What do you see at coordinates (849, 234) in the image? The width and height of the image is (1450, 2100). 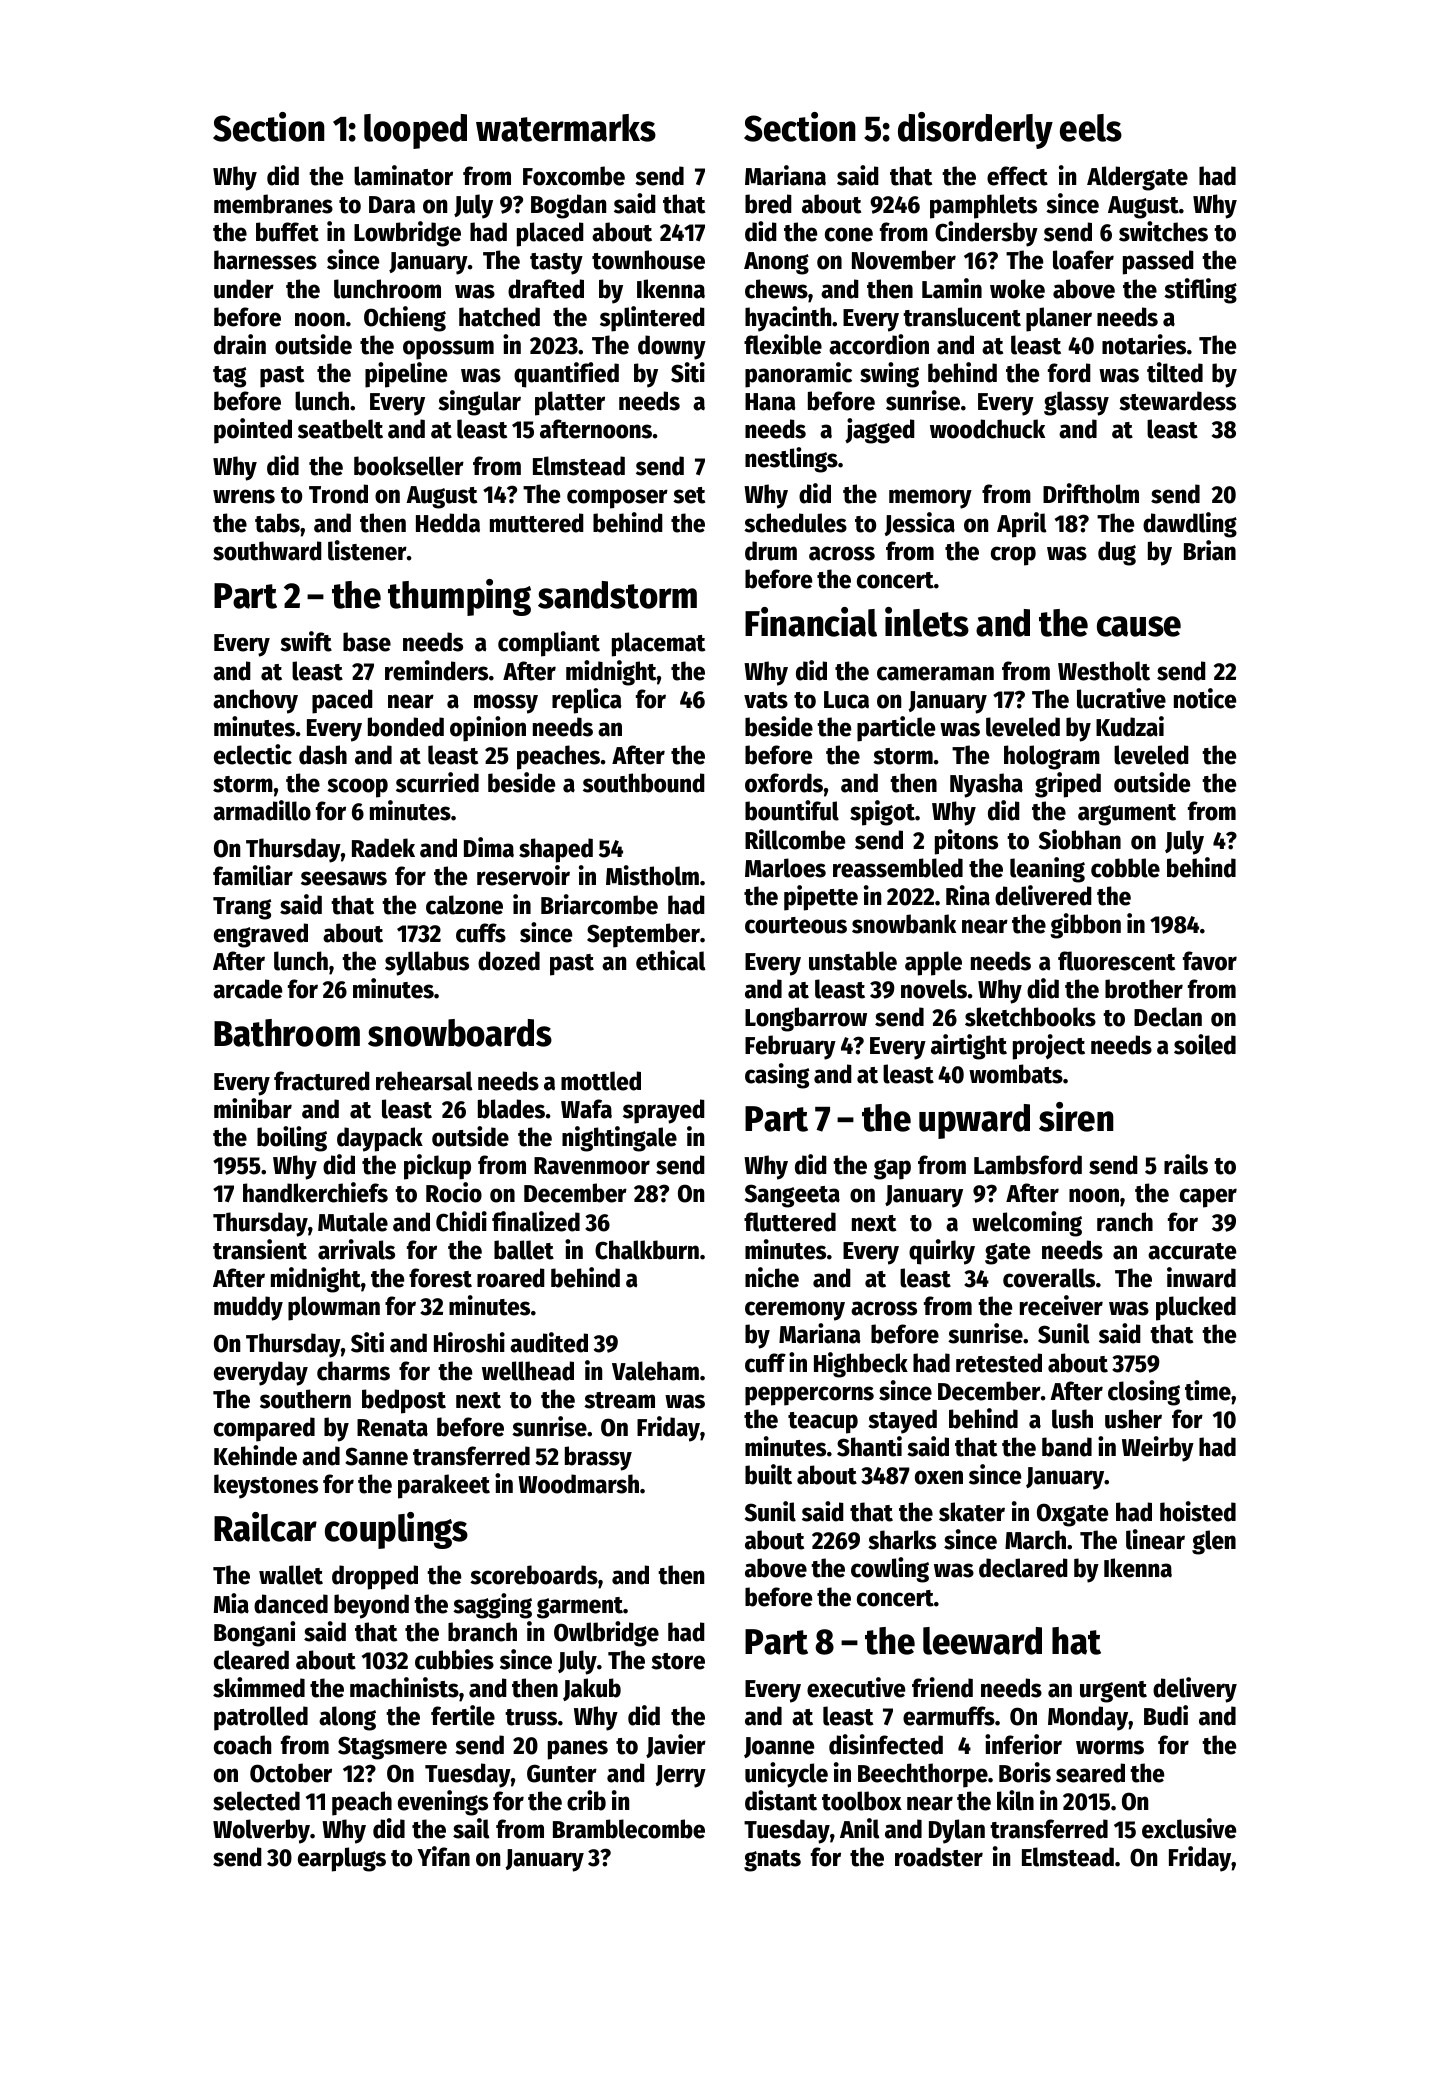 I see `cone` at bounding box center [849, 234].
